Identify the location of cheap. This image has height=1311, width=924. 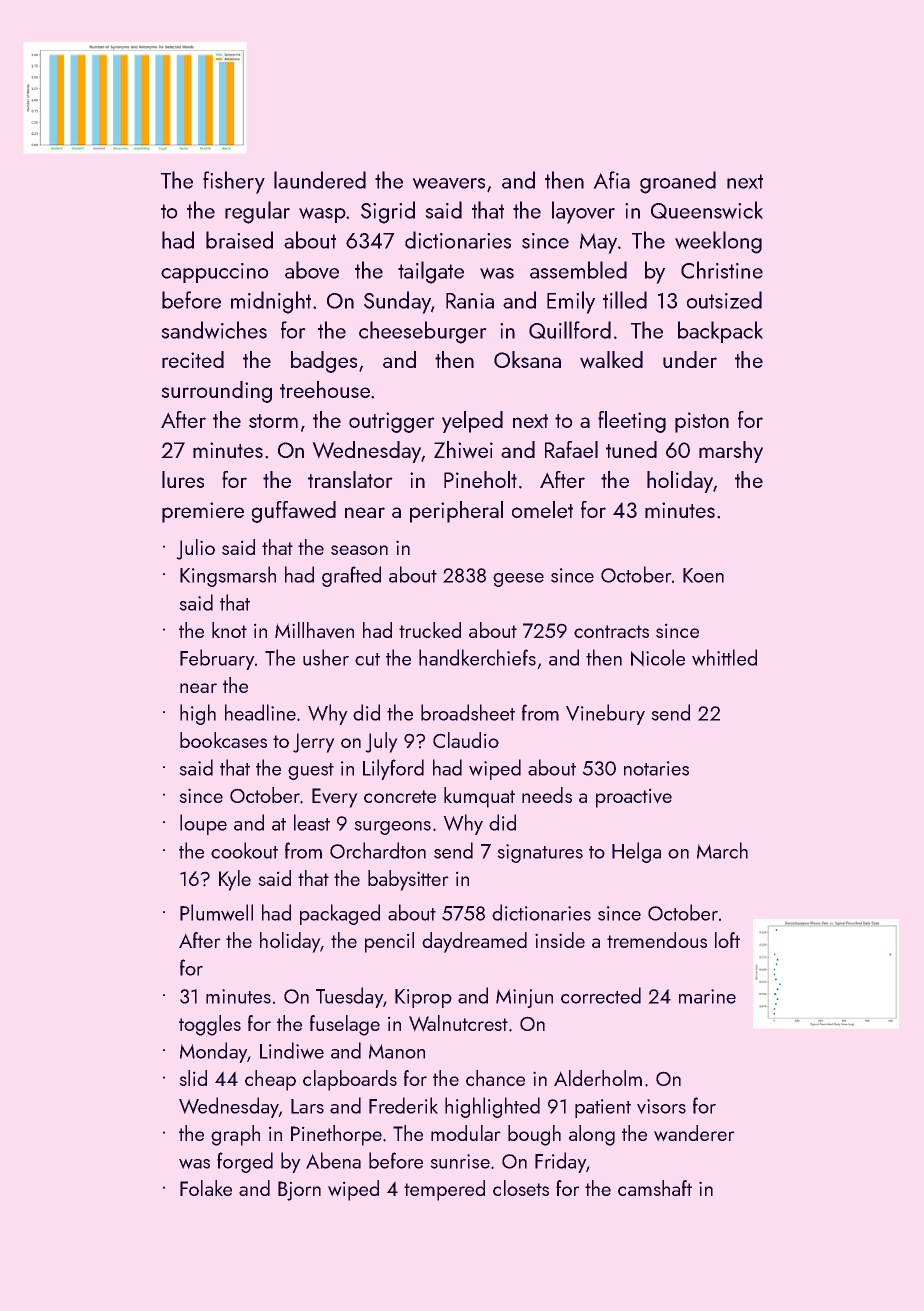
(270, 1080).
